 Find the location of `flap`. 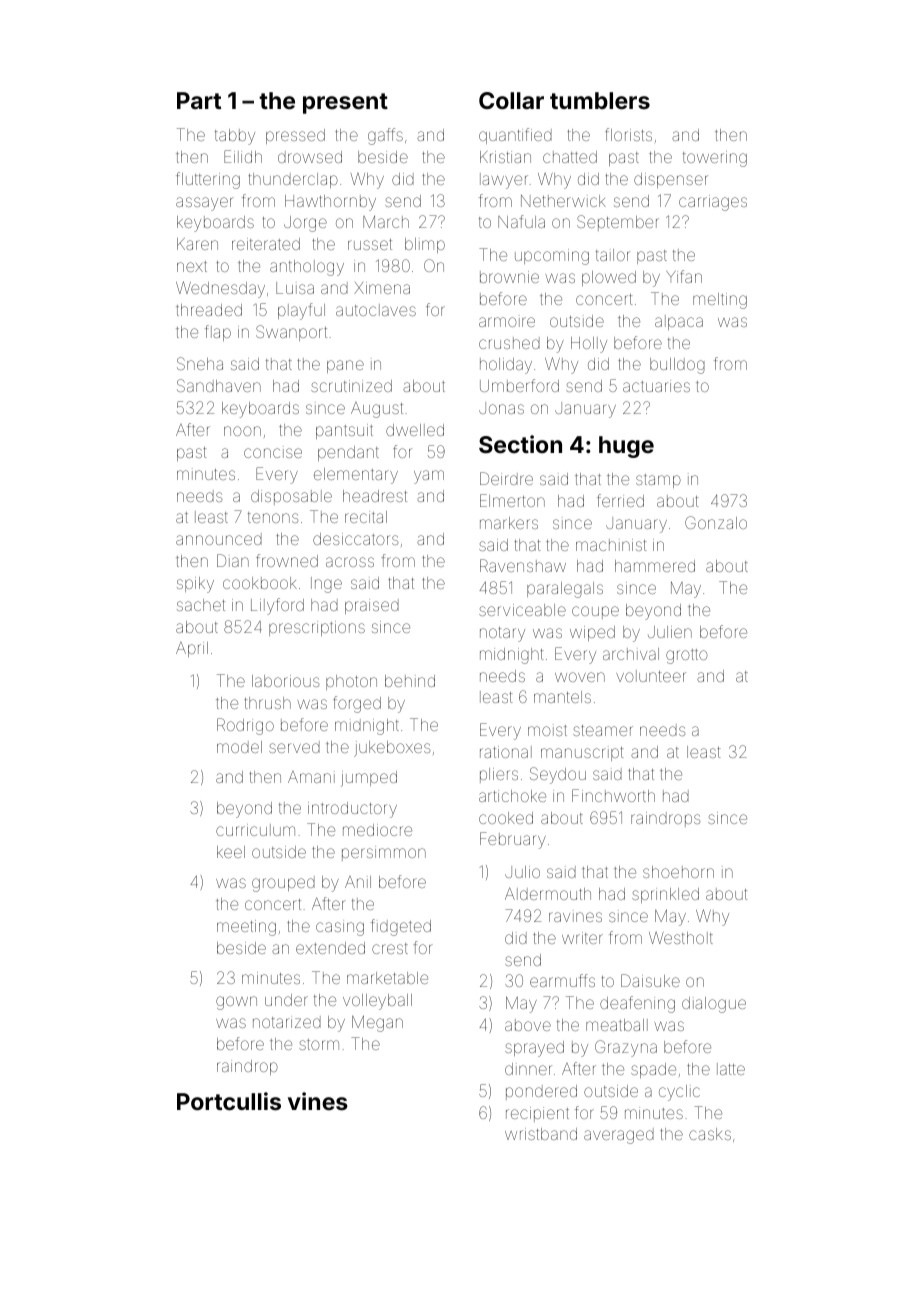

flap is located at coordinates (218, 333).
